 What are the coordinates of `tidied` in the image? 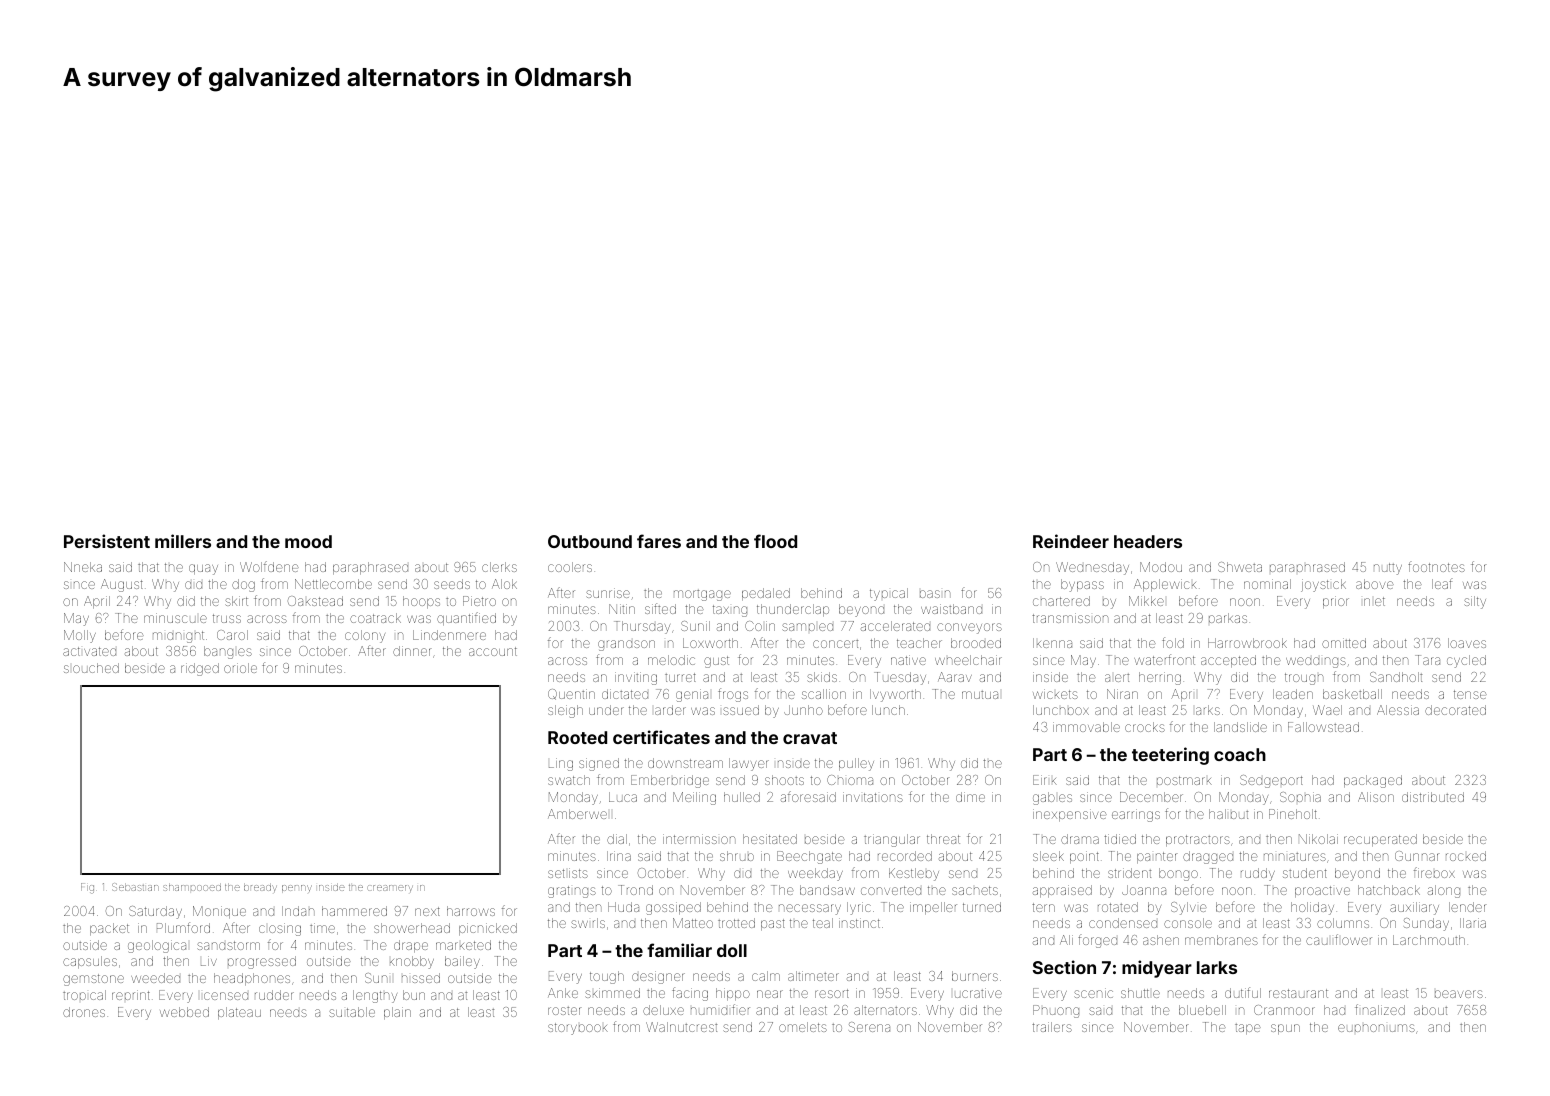 It's located at (1120, 839).
